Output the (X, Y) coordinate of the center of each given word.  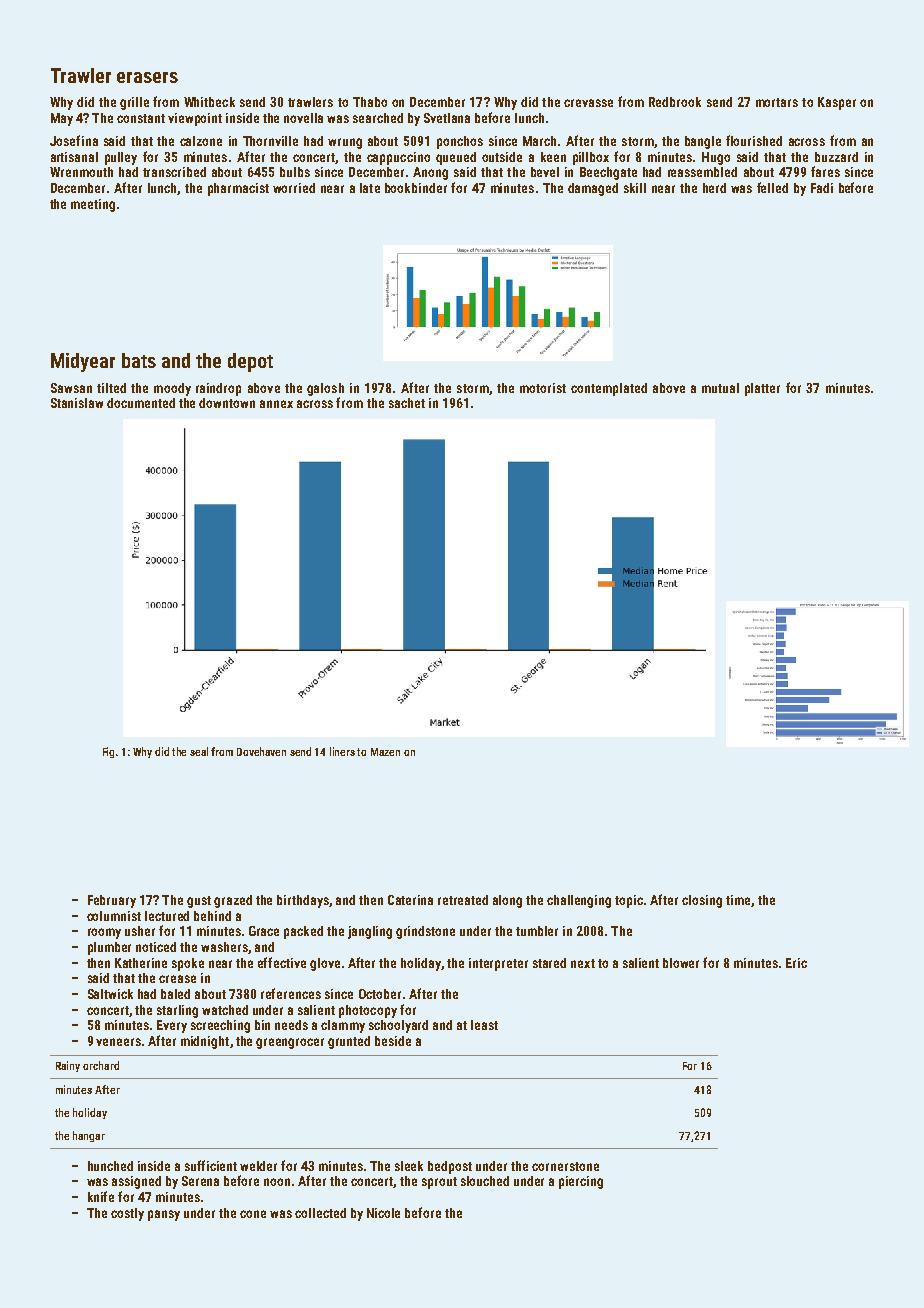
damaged (593, 189)
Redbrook (675, 102)
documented (141, 403)
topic (629, 901)
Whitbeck (209, 102)
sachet (407, 403)
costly (127, 1214)
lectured (167, 916)
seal (199, 751)
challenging (579, 901)
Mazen (385, 752)
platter (762, 389)
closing (702, 901)
